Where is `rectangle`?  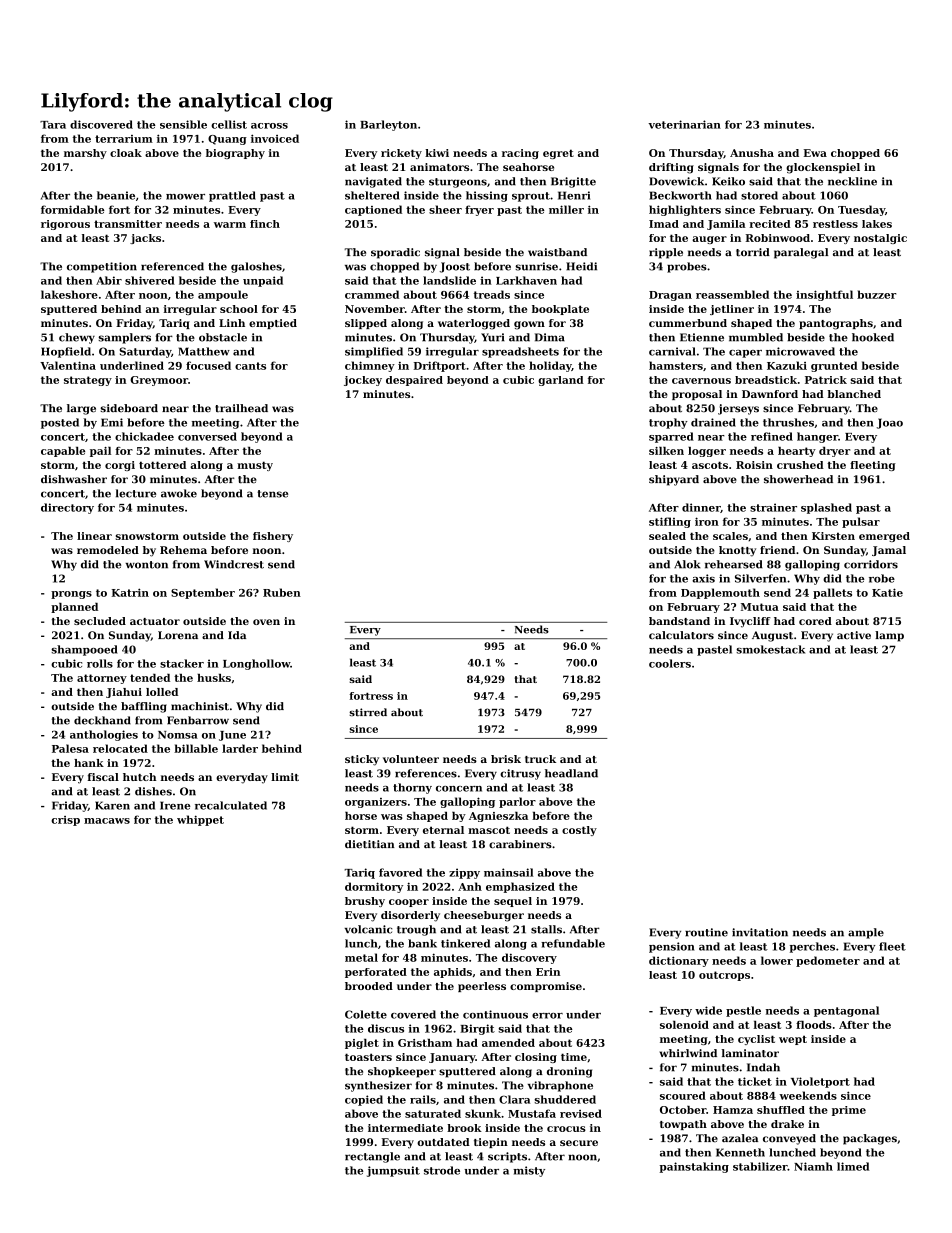 rectangle is located at coordinates (372, 1157).
